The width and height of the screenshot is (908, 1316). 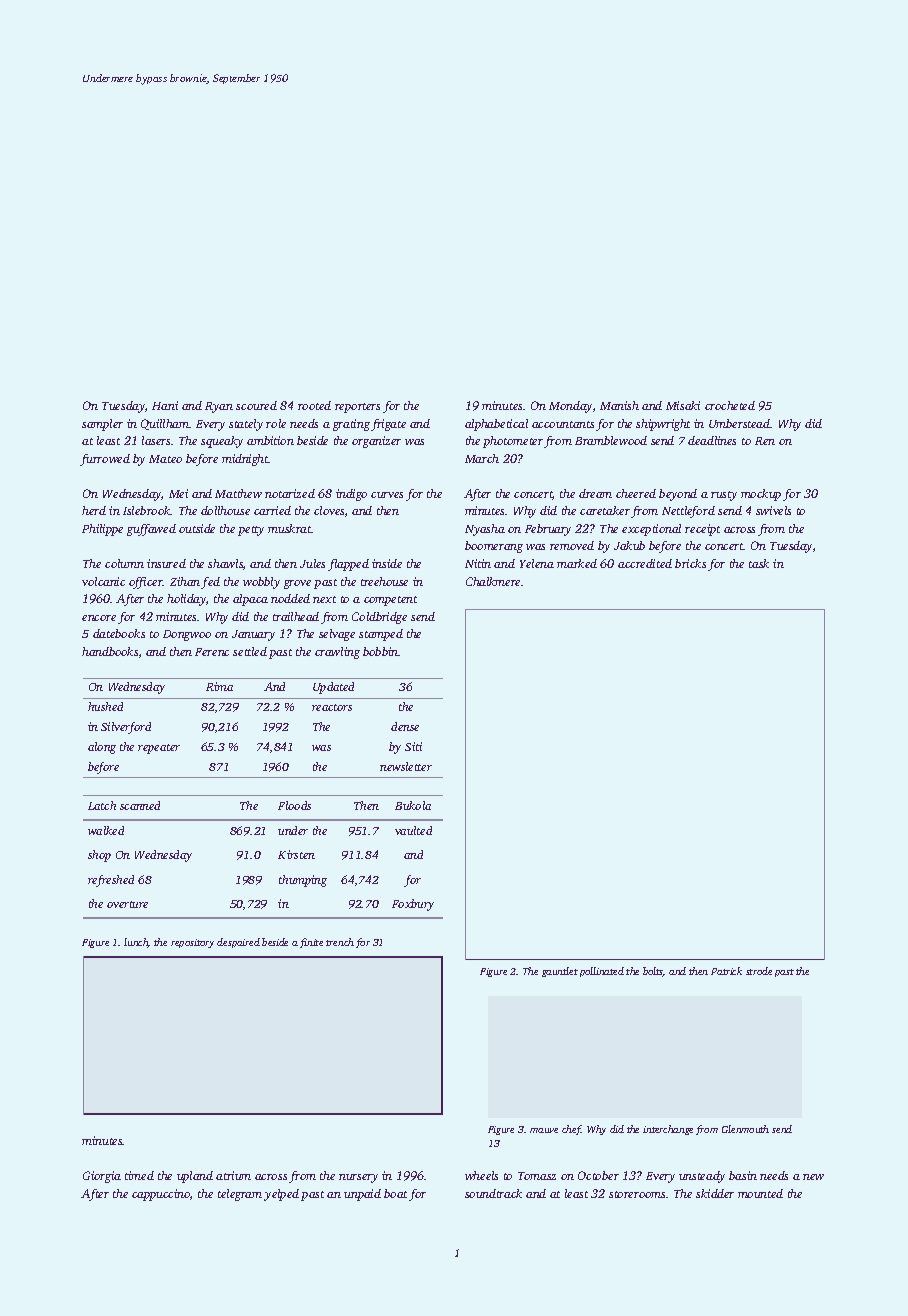 I want to click on Patrick, so click(x=726, y=971).
